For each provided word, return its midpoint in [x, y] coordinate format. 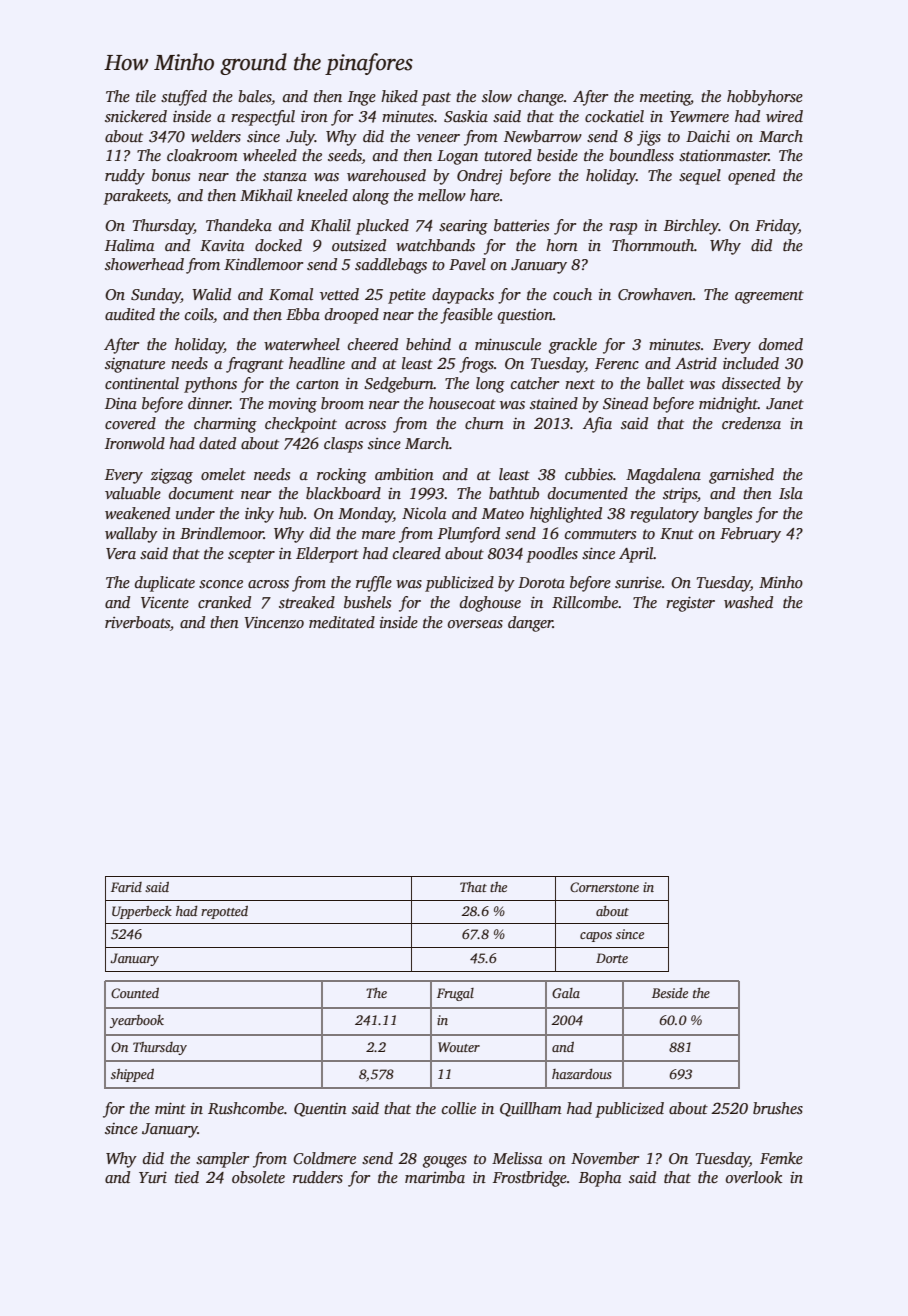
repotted [224, 912]
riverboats [137, 622]
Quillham [531, 1109]
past [436, 99]
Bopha [600, 1179]
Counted [135, 993]
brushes [778, 1108]
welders [216, 136]
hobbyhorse [765, 98]
